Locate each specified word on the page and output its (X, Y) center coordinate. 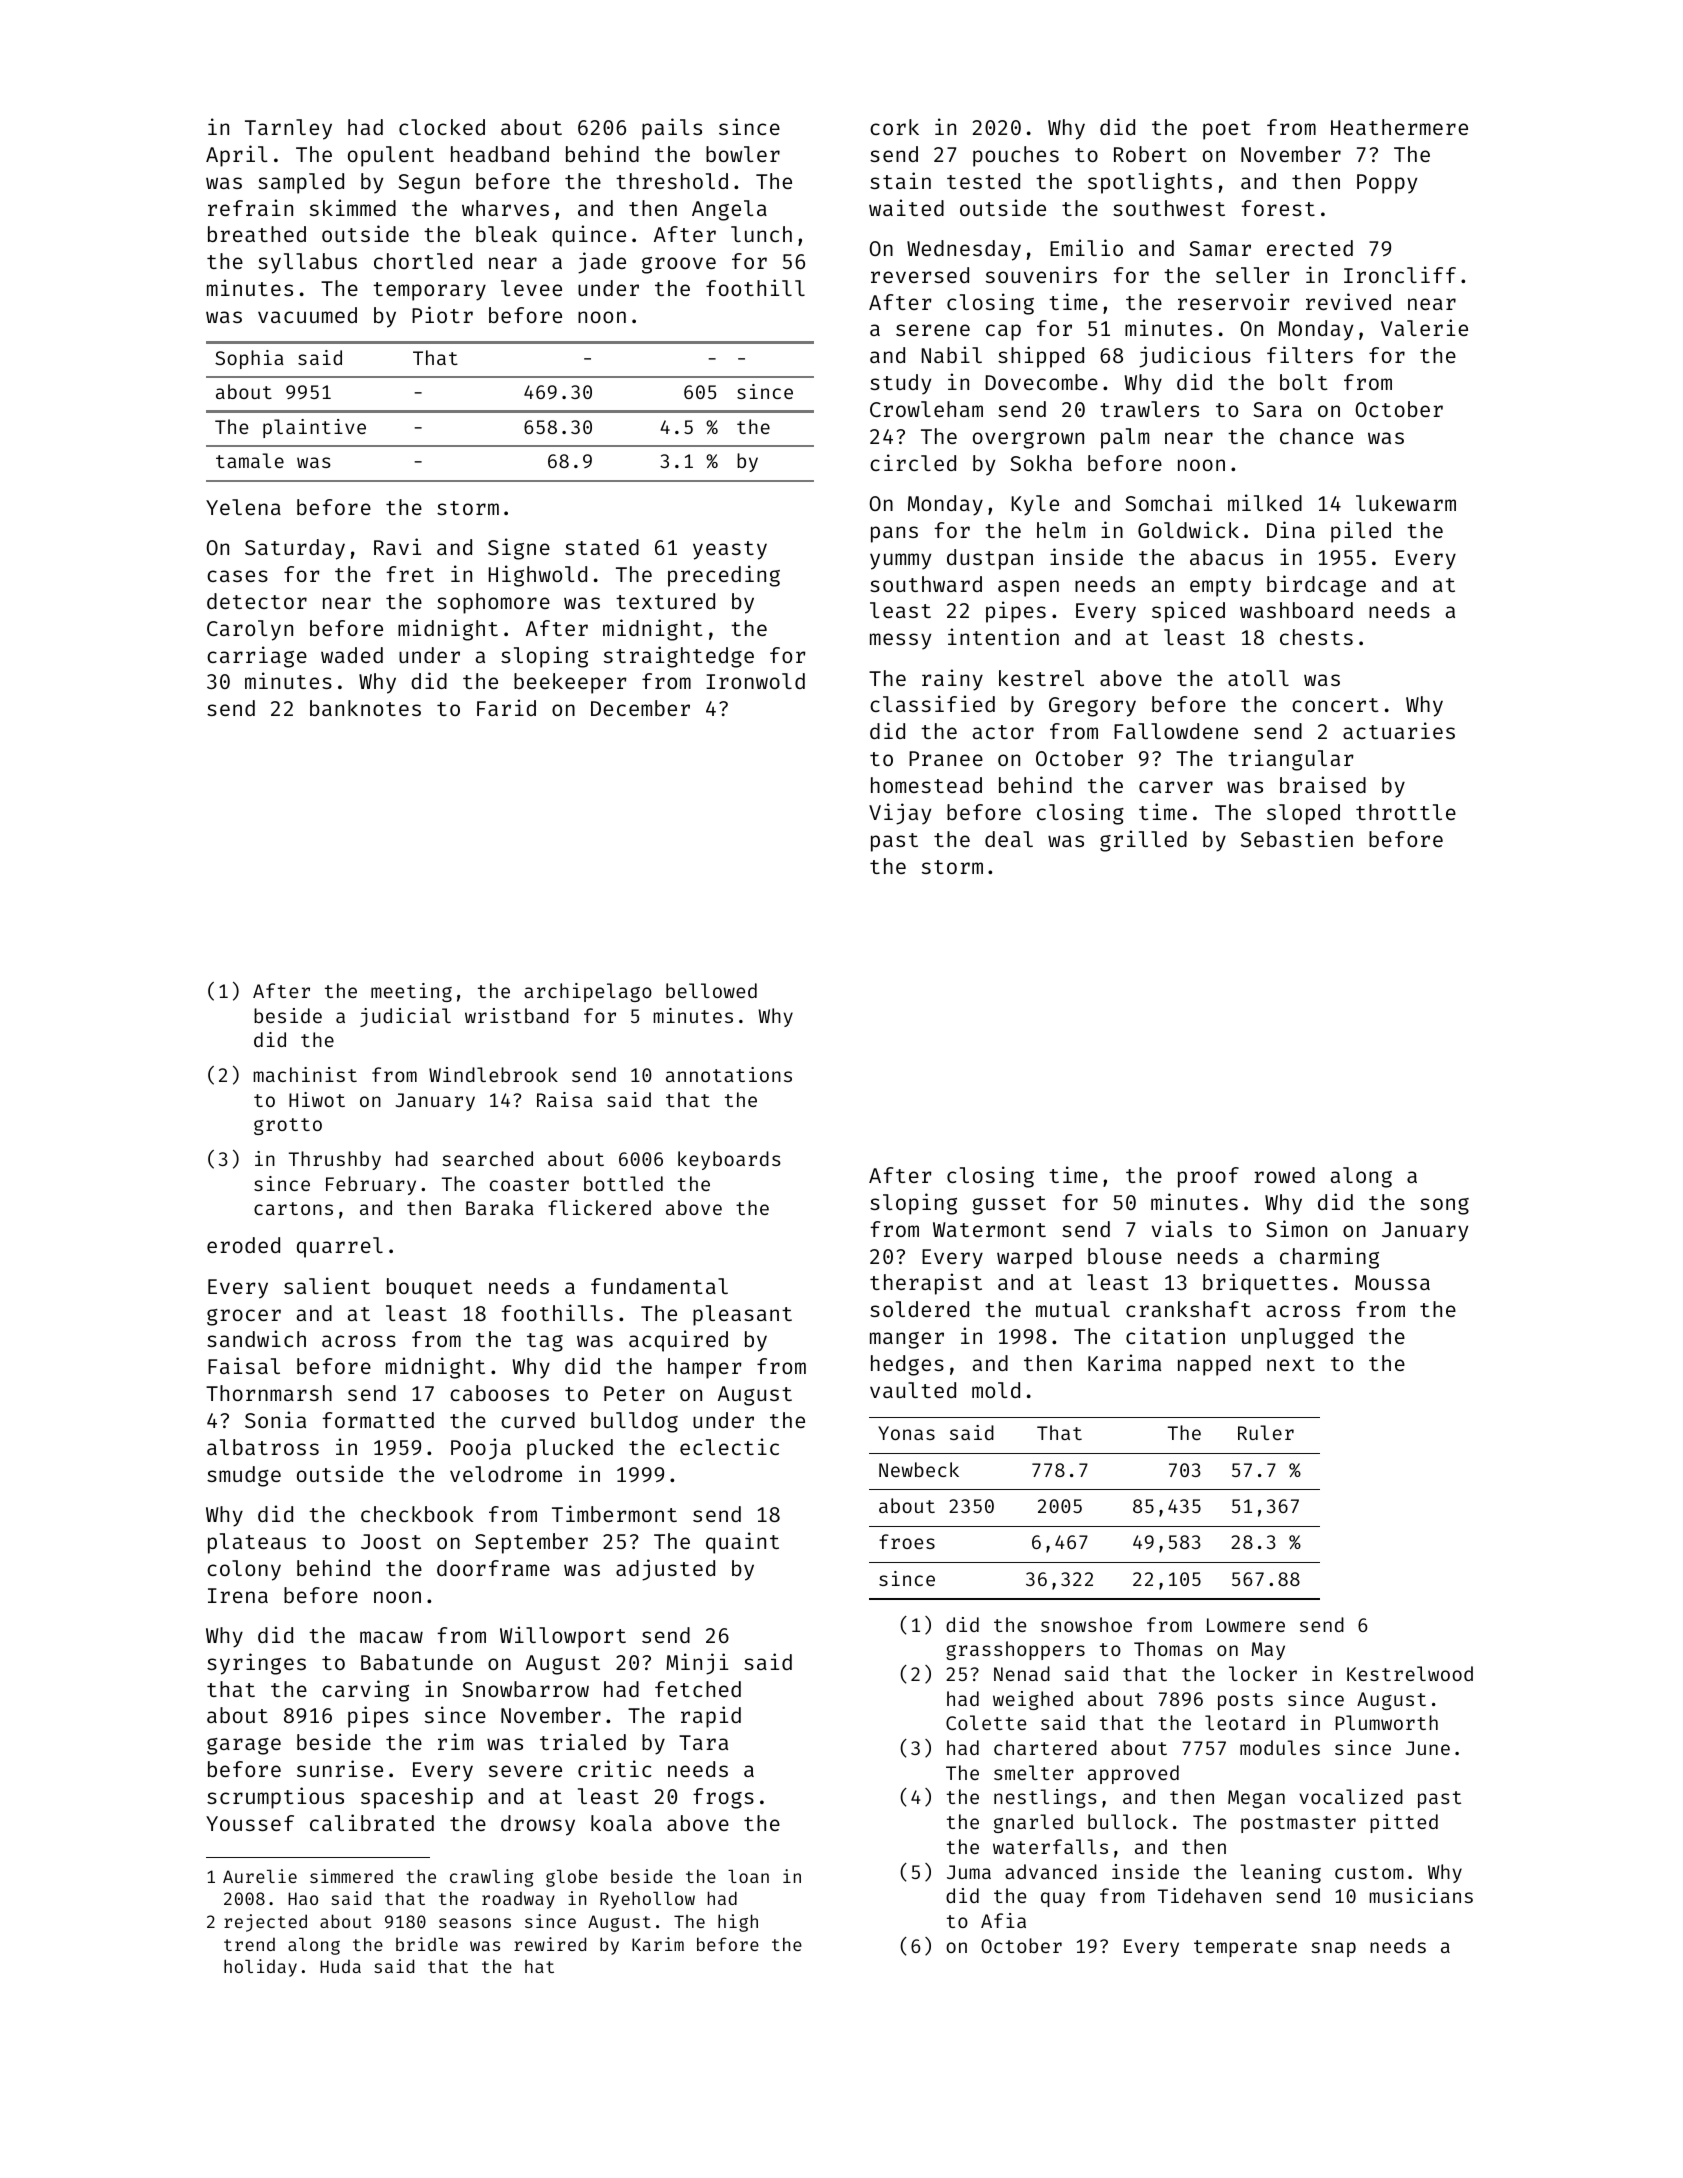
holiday (260, 1968)
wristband (517, 1015)
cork (894, 127)
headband (500, 154)
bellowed (711, 990)
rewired (550, 1944)
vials (1182, 1228)
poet (1227, 130)
